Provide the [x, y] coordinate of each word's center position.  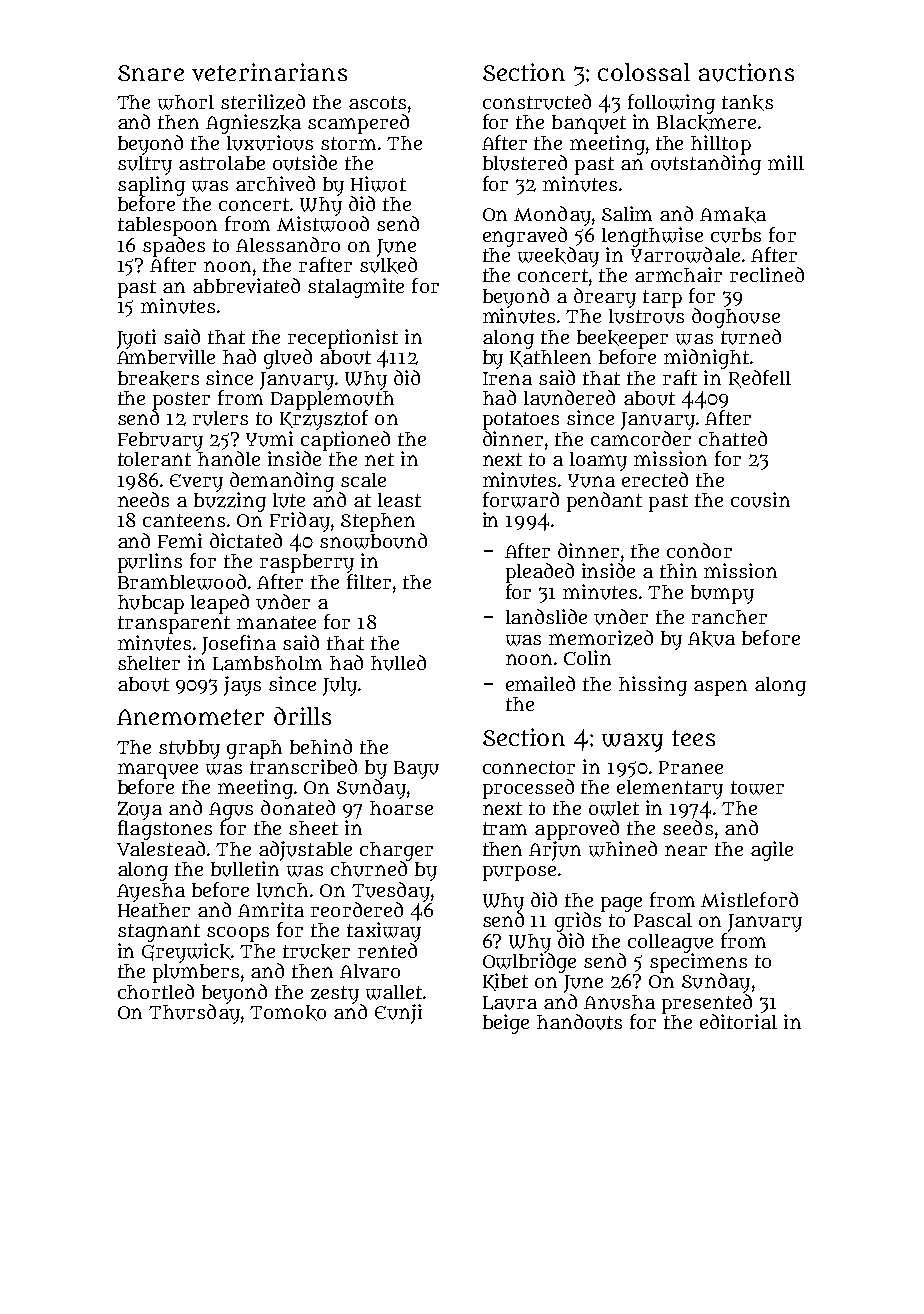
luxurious [270, 143]
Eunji [398, 1014]
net [379, 459]
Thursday [194, 1014]
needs [143, 499]
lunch [282, 890]
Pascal [663, 920]
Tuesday [391, 892]
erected [655, 479]
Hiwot [378, 184]
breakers [158, 379]
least [399, 500]
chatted [733, 438]
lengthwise [652, 237]
